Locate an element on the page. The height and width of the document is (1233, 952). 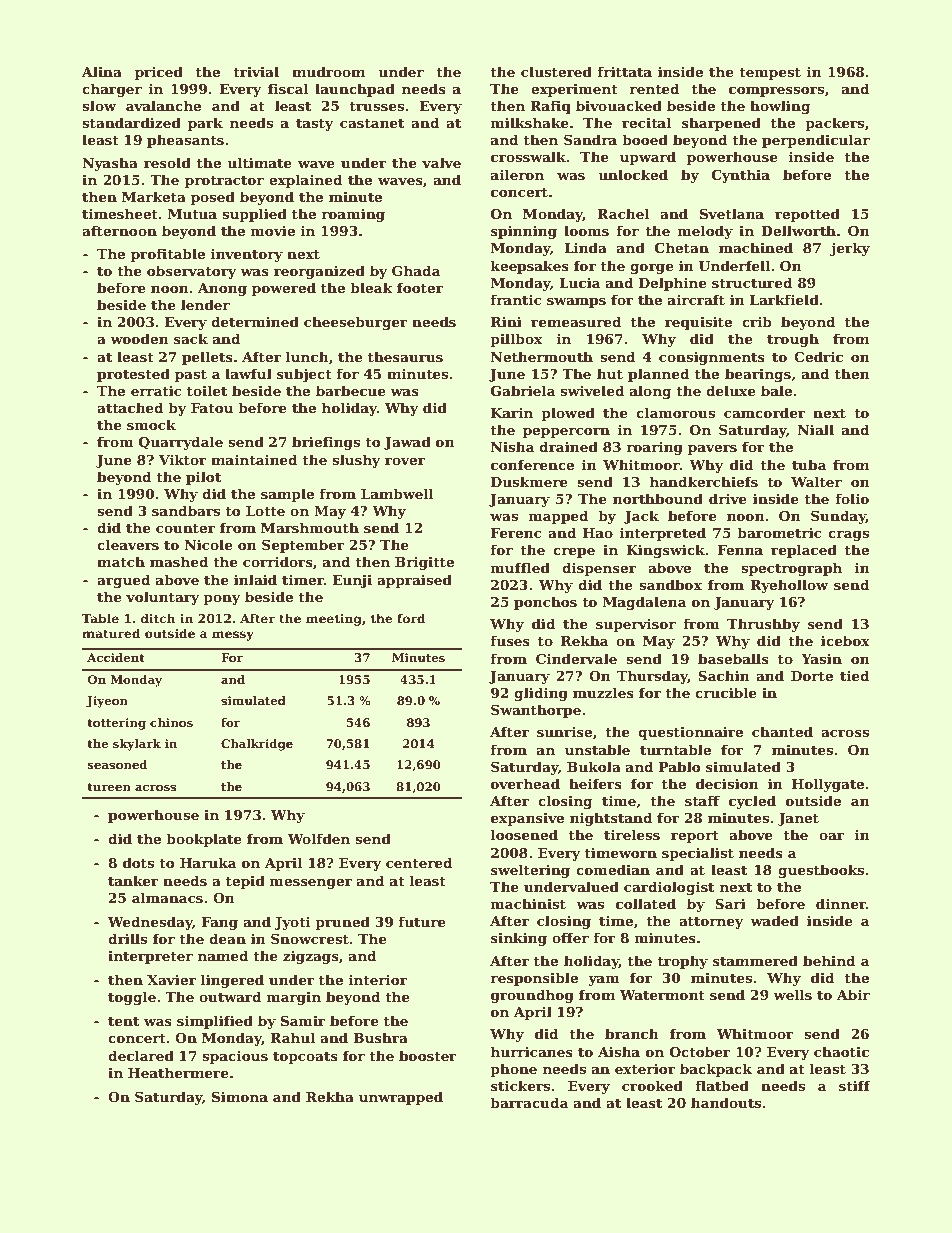
clustered is located at coordinates (556, 71).
